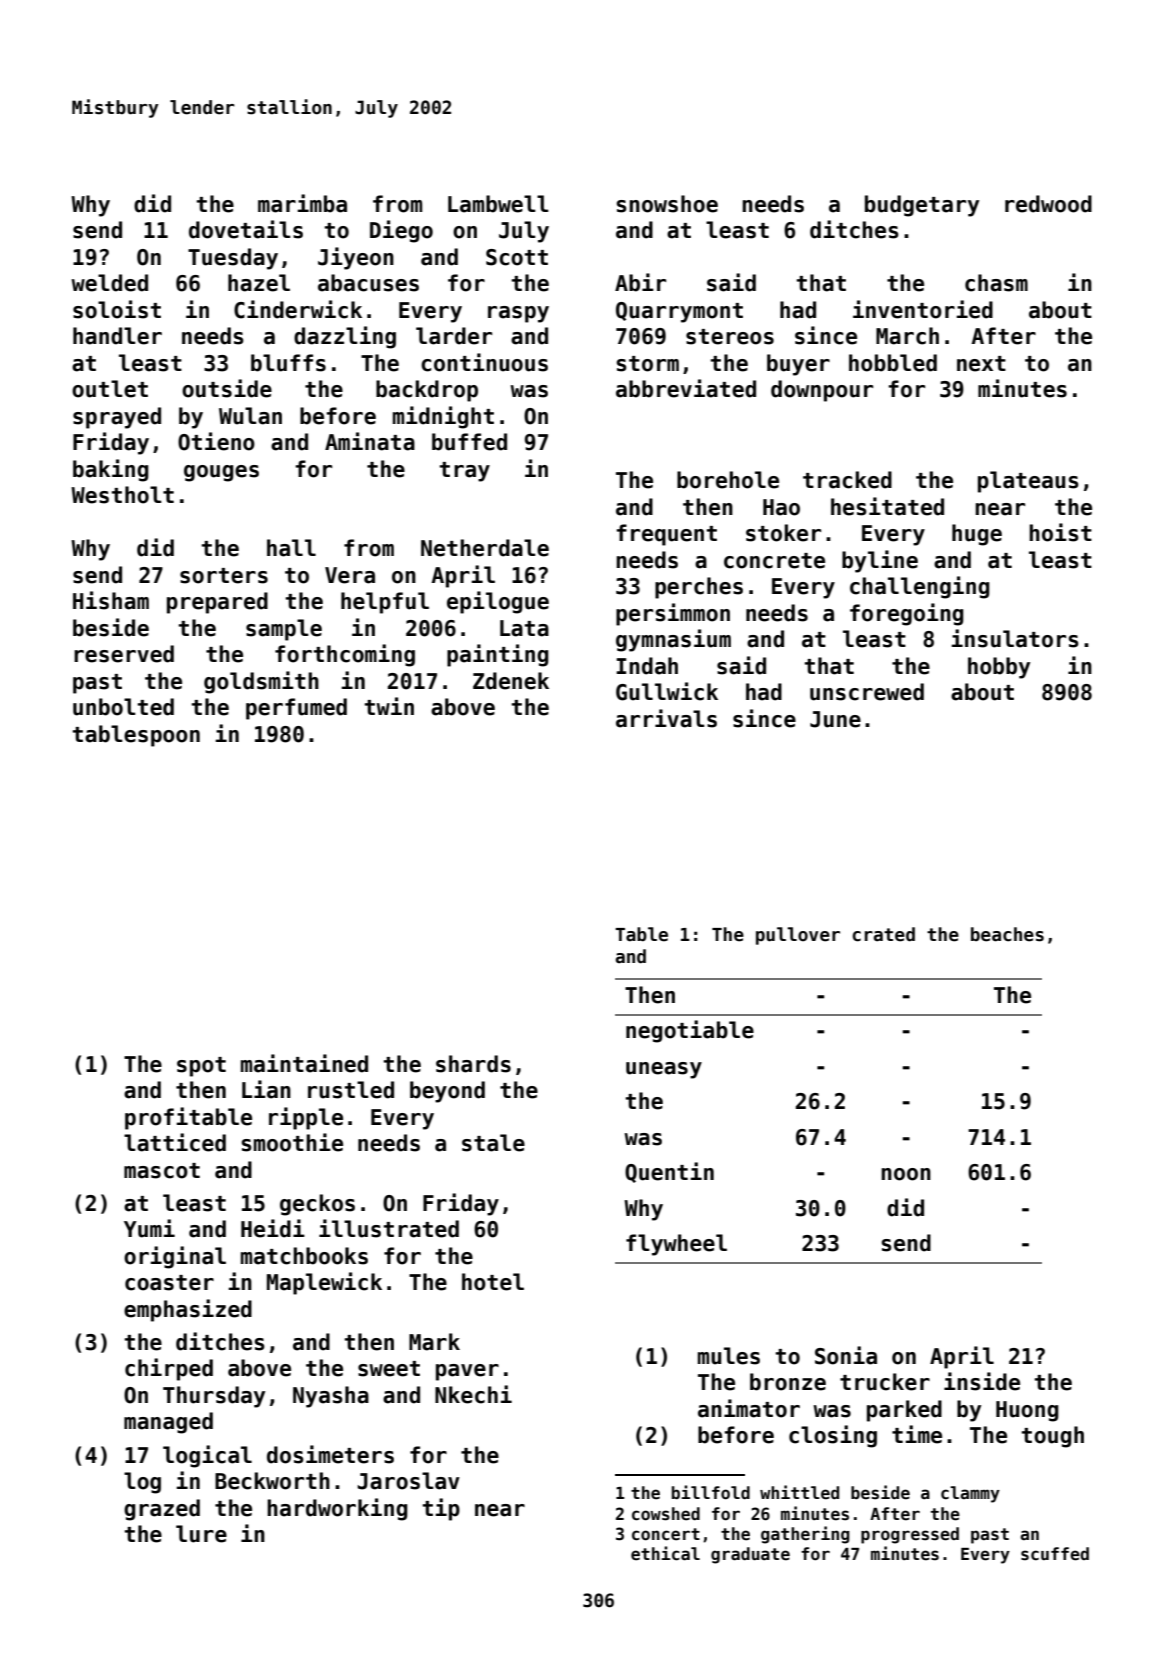 The height and width of the screenshot is (1654, 1165). I want to click on snowshoe, so click(667, 204).
